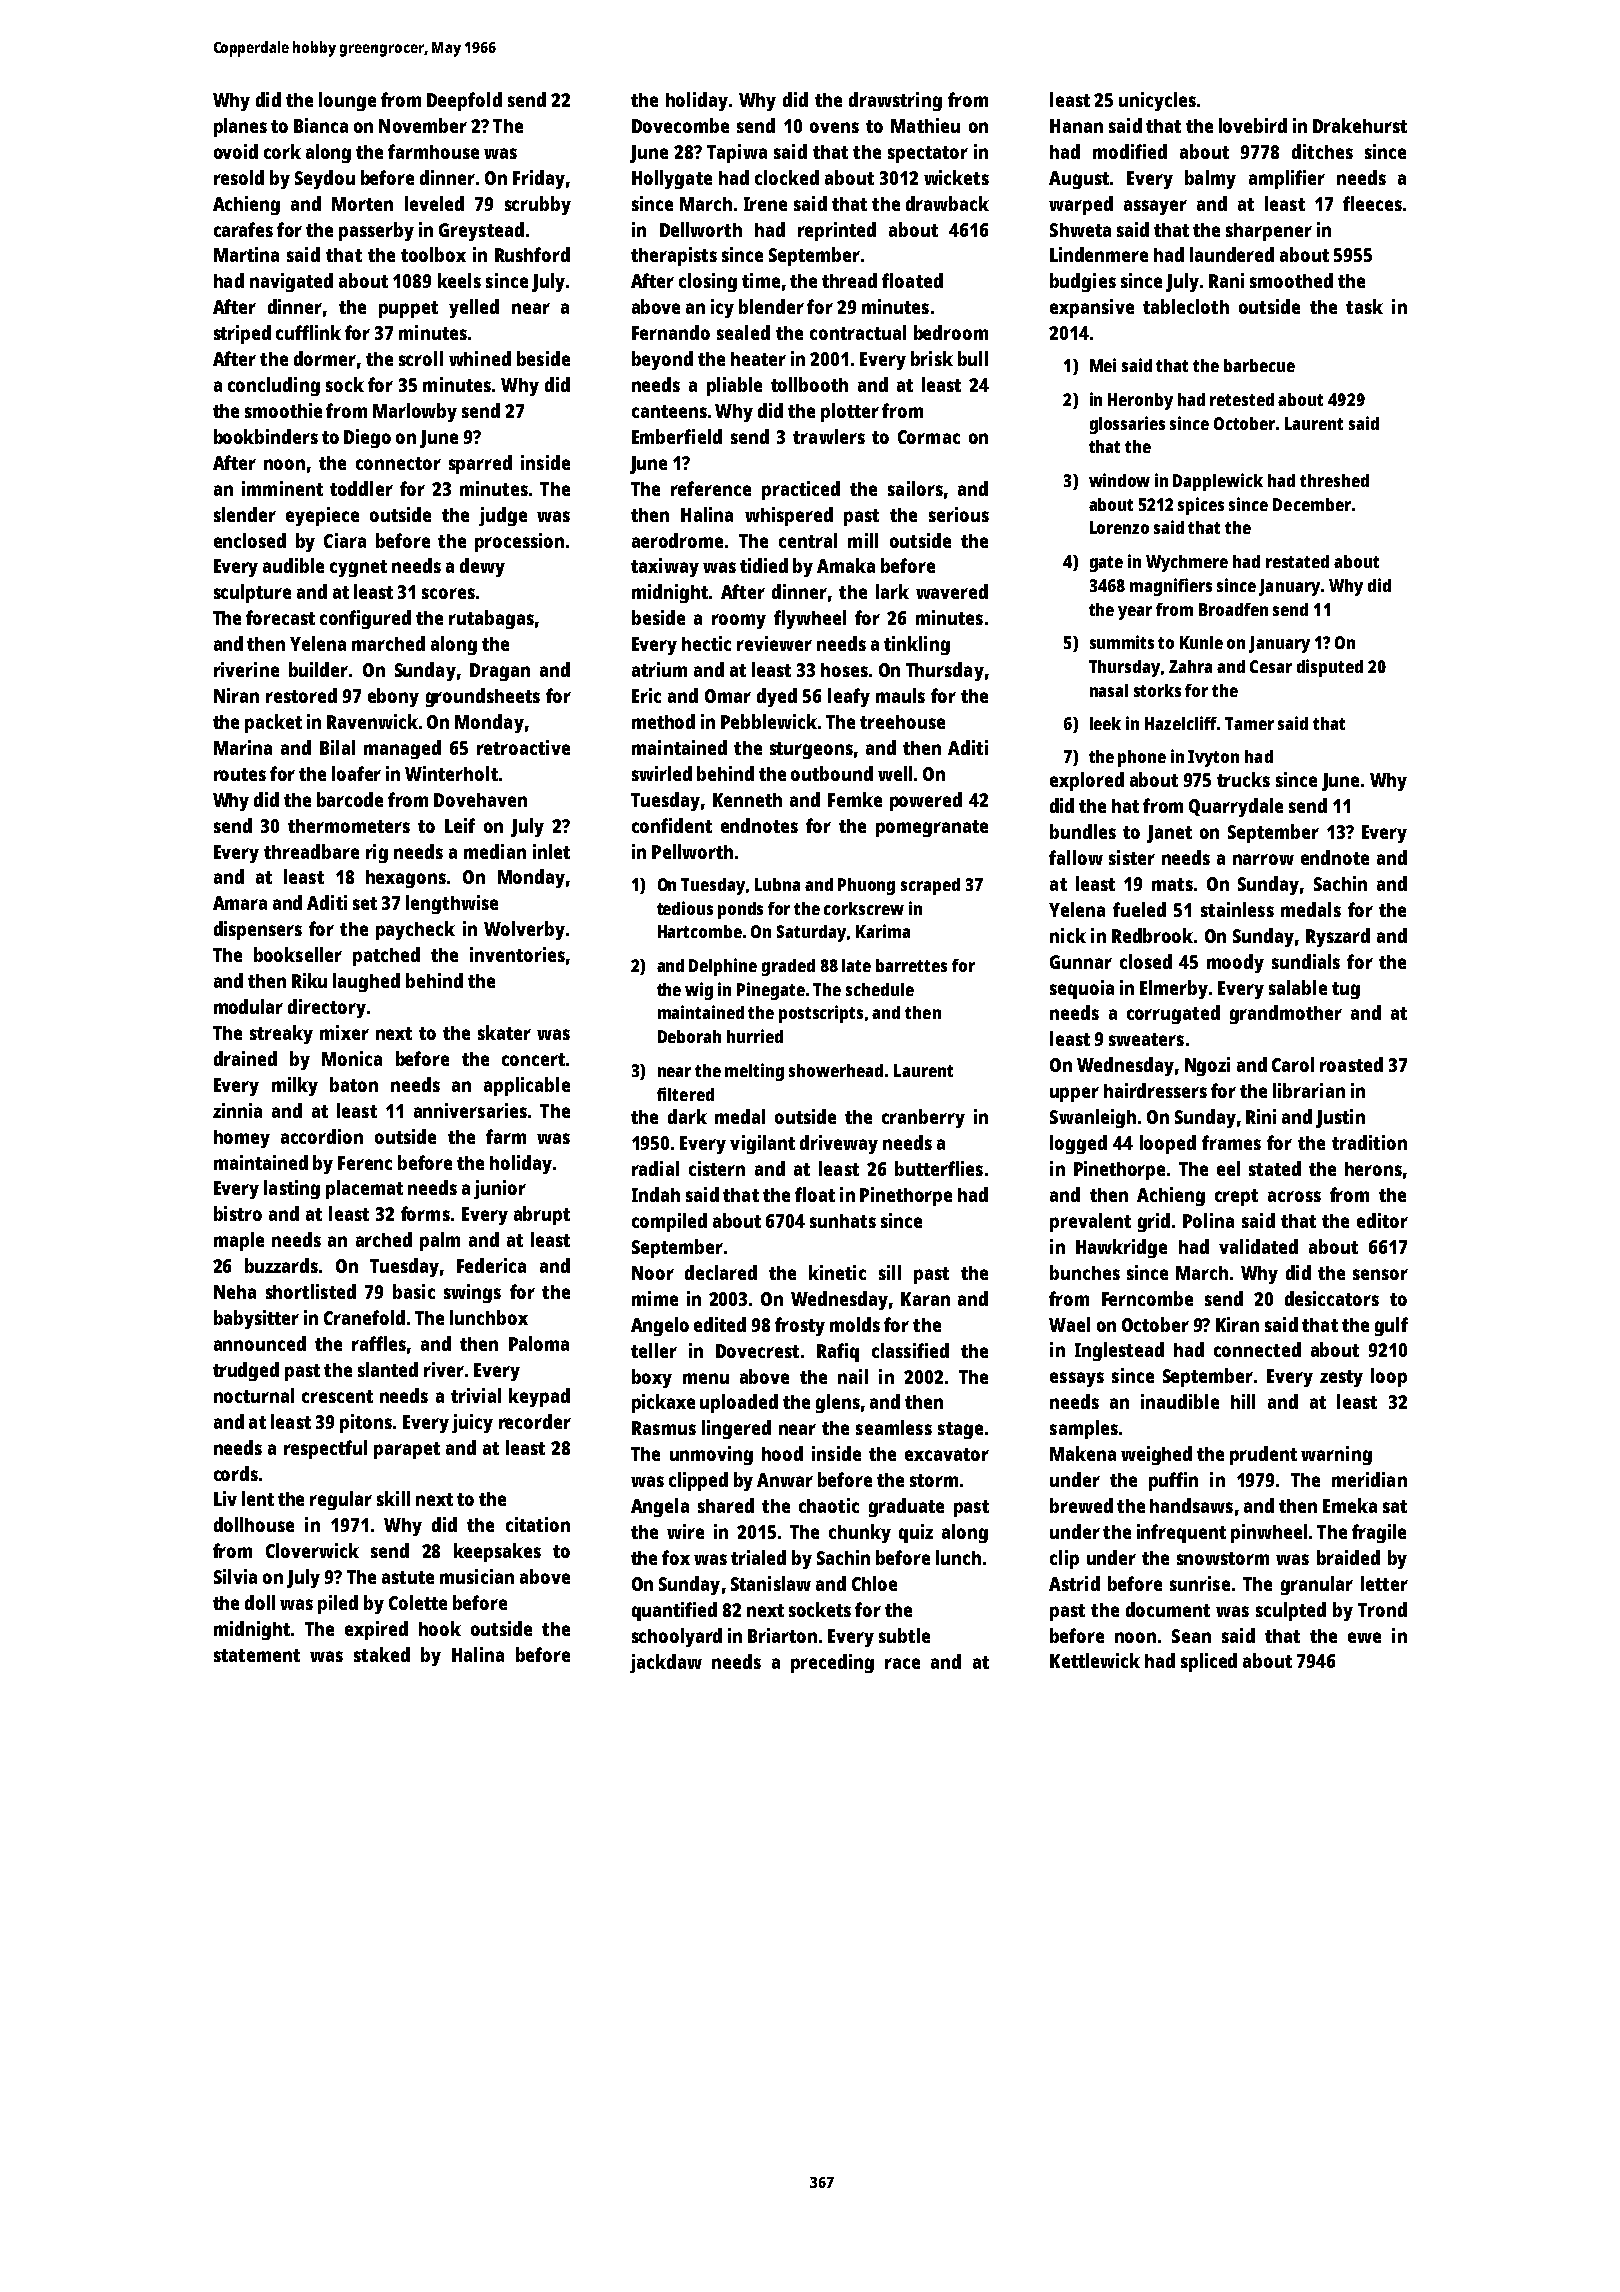 This page has height=2292, width=1620. What do you see at coordinates (1085, 1272) in the page?
I see `bunches` at bounding box center [1085, 1272].
